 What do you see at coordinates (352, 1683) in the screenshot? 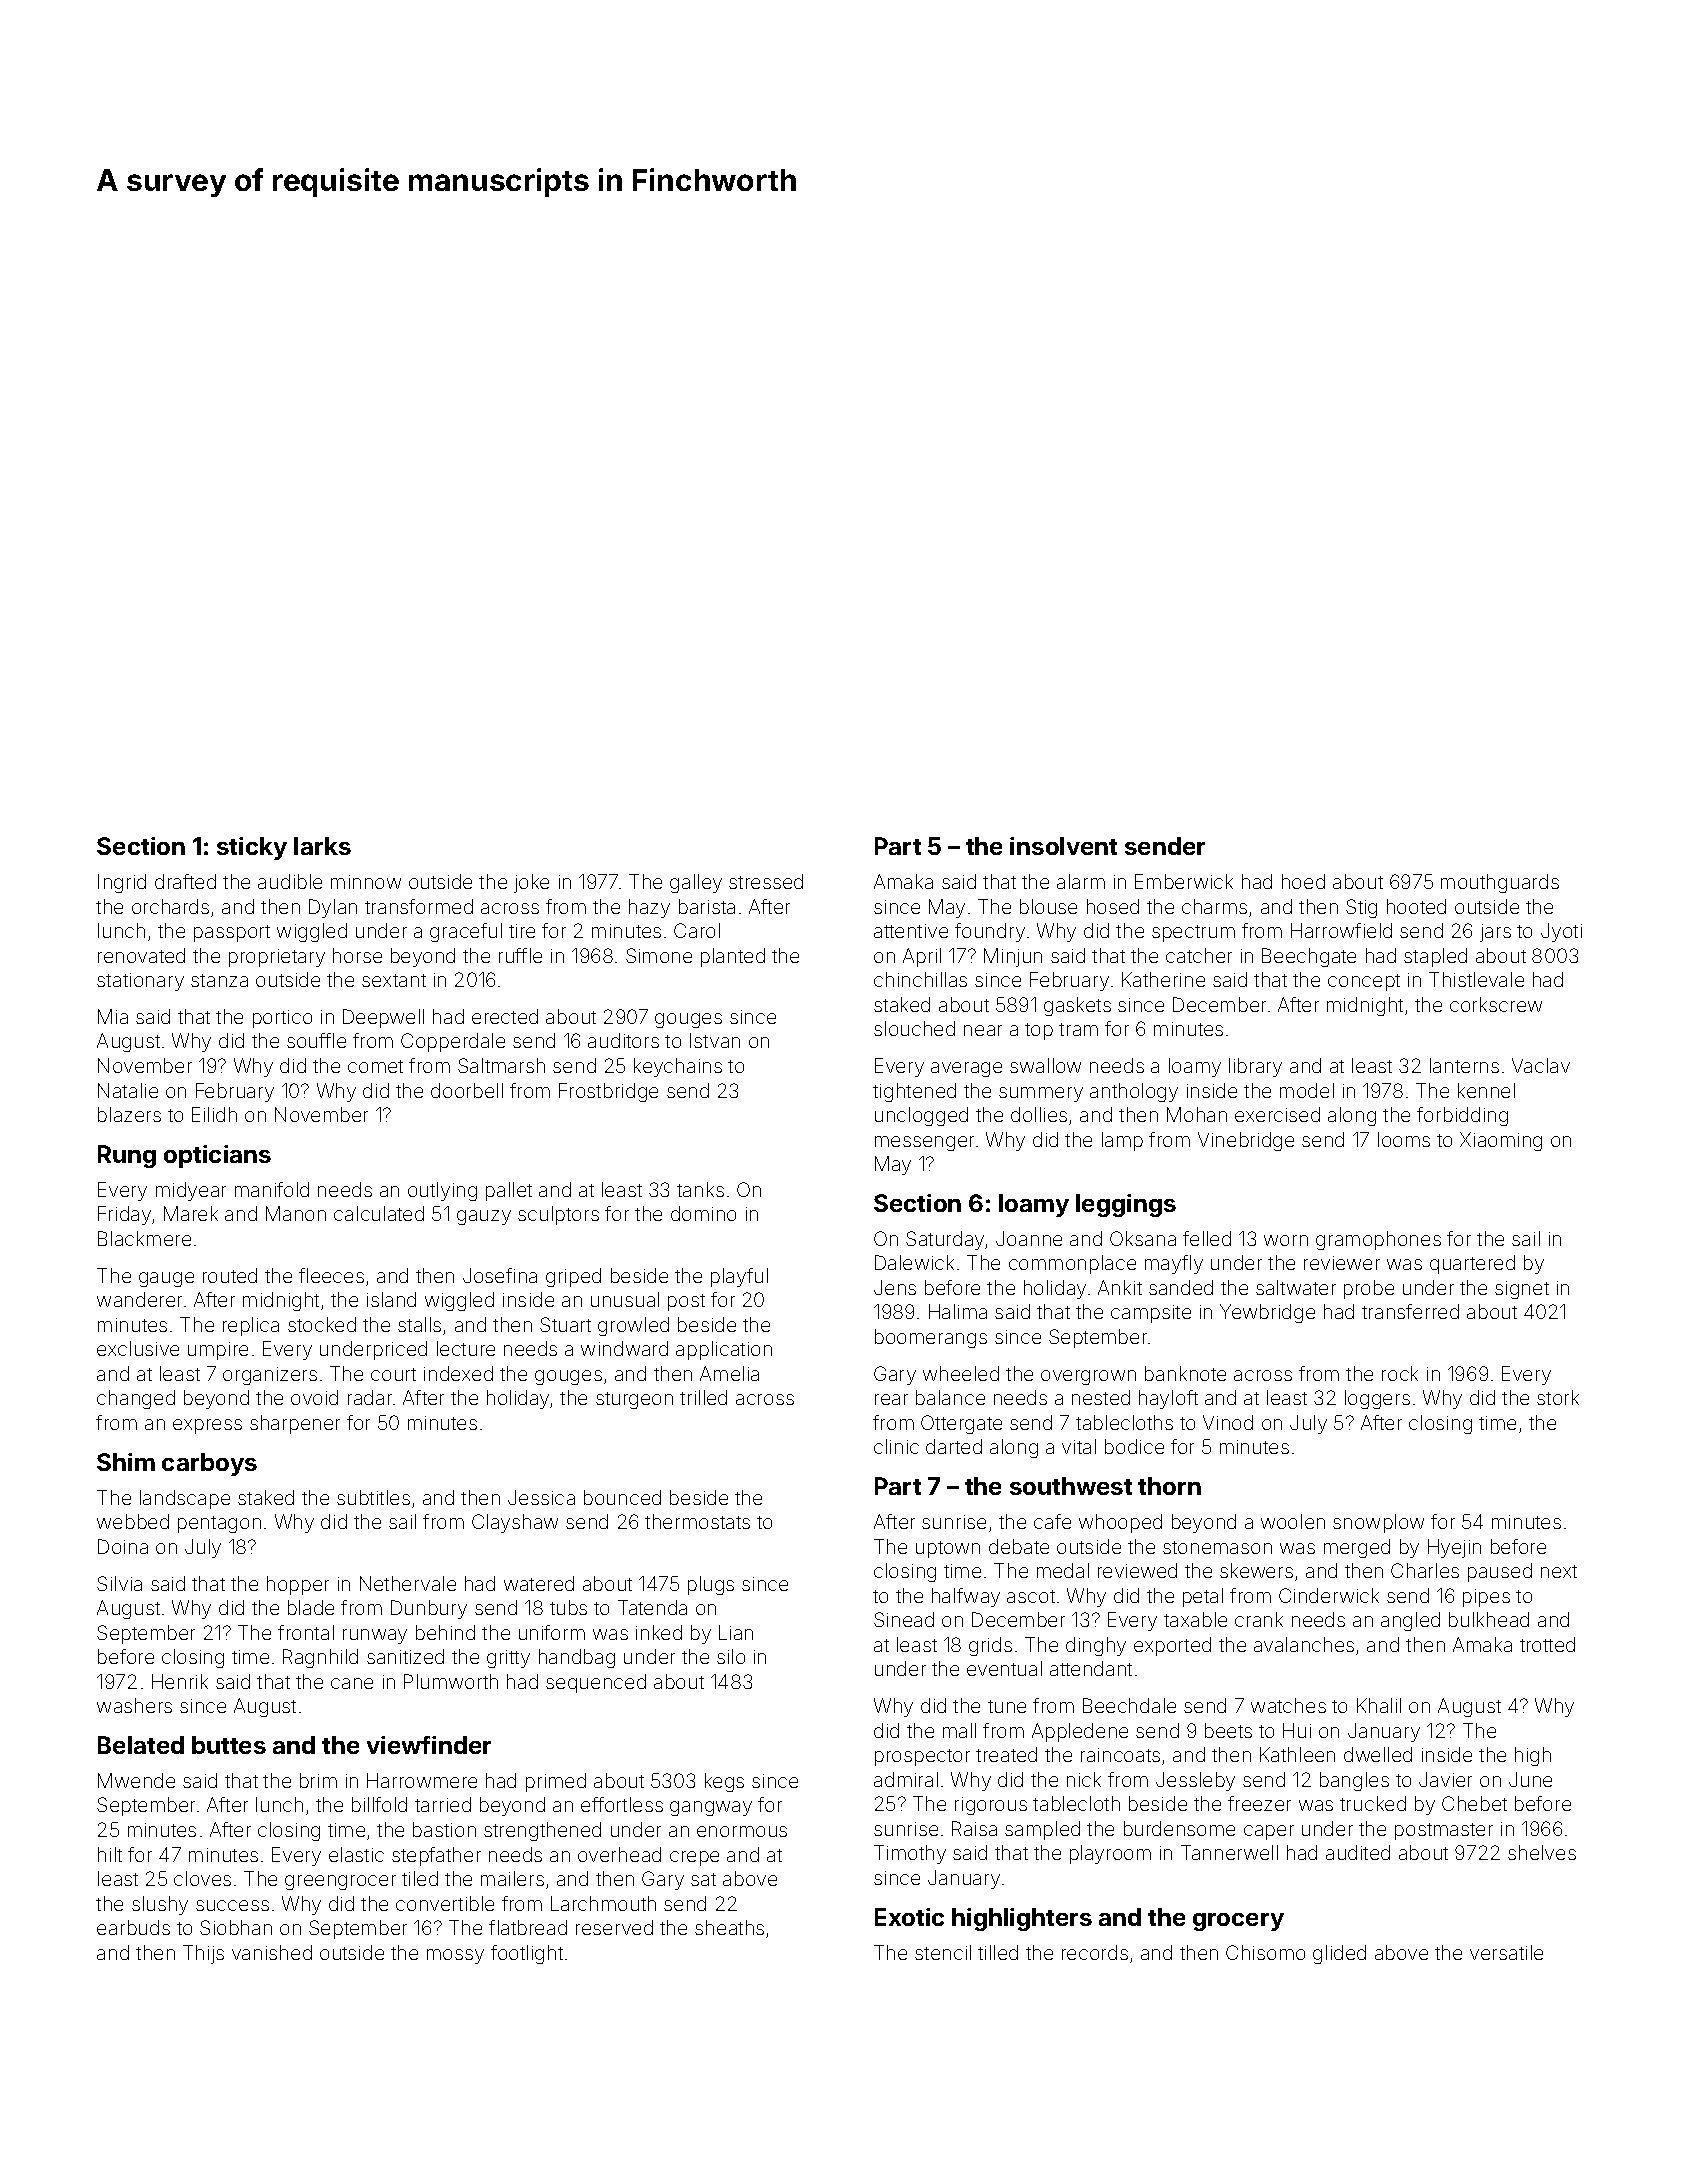
I see `cane` at bounding box center [352, 1683].
